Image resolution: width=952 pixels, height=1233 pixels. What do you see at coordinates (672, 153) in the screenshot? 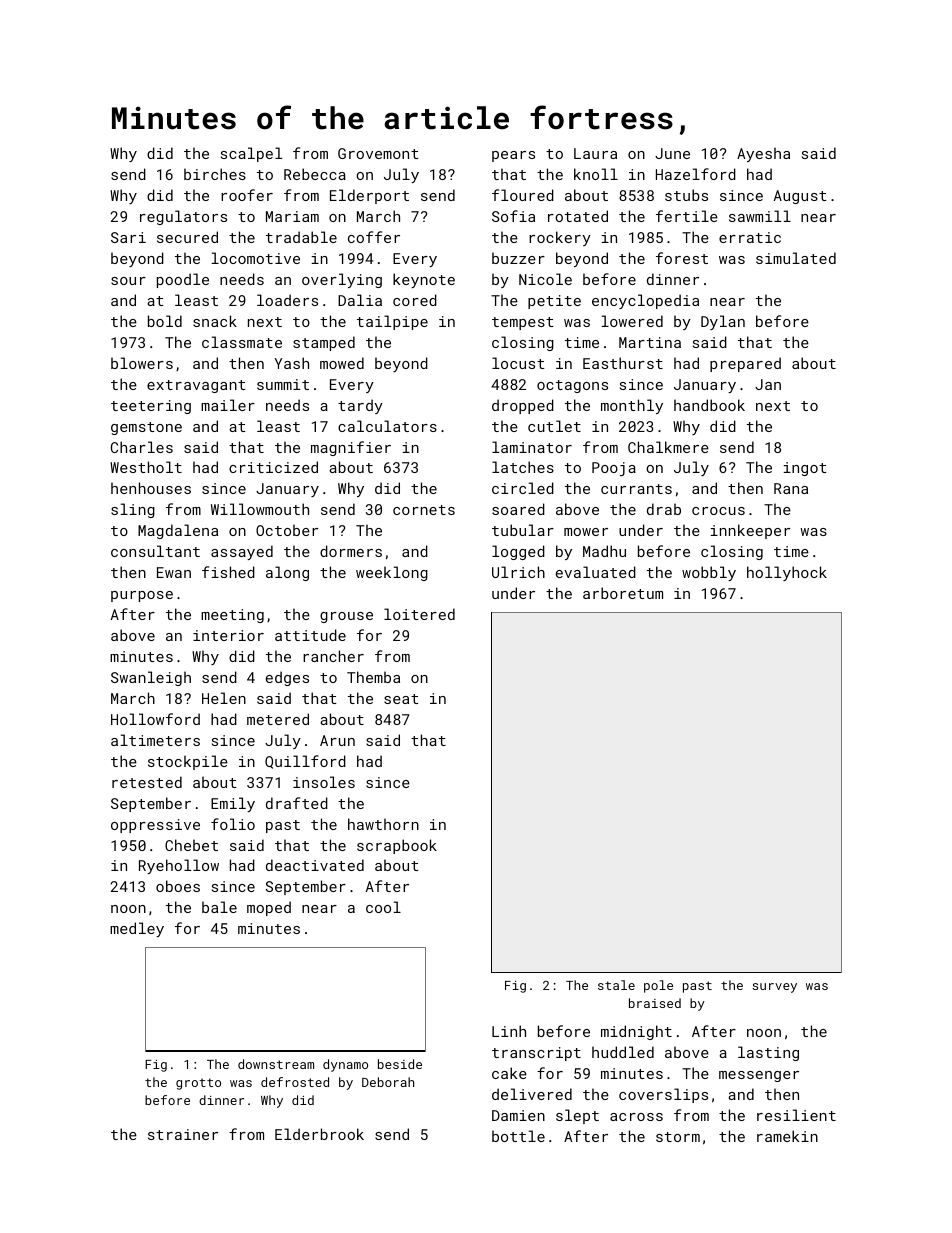
I see `June` at bounding box center [672, 153].
